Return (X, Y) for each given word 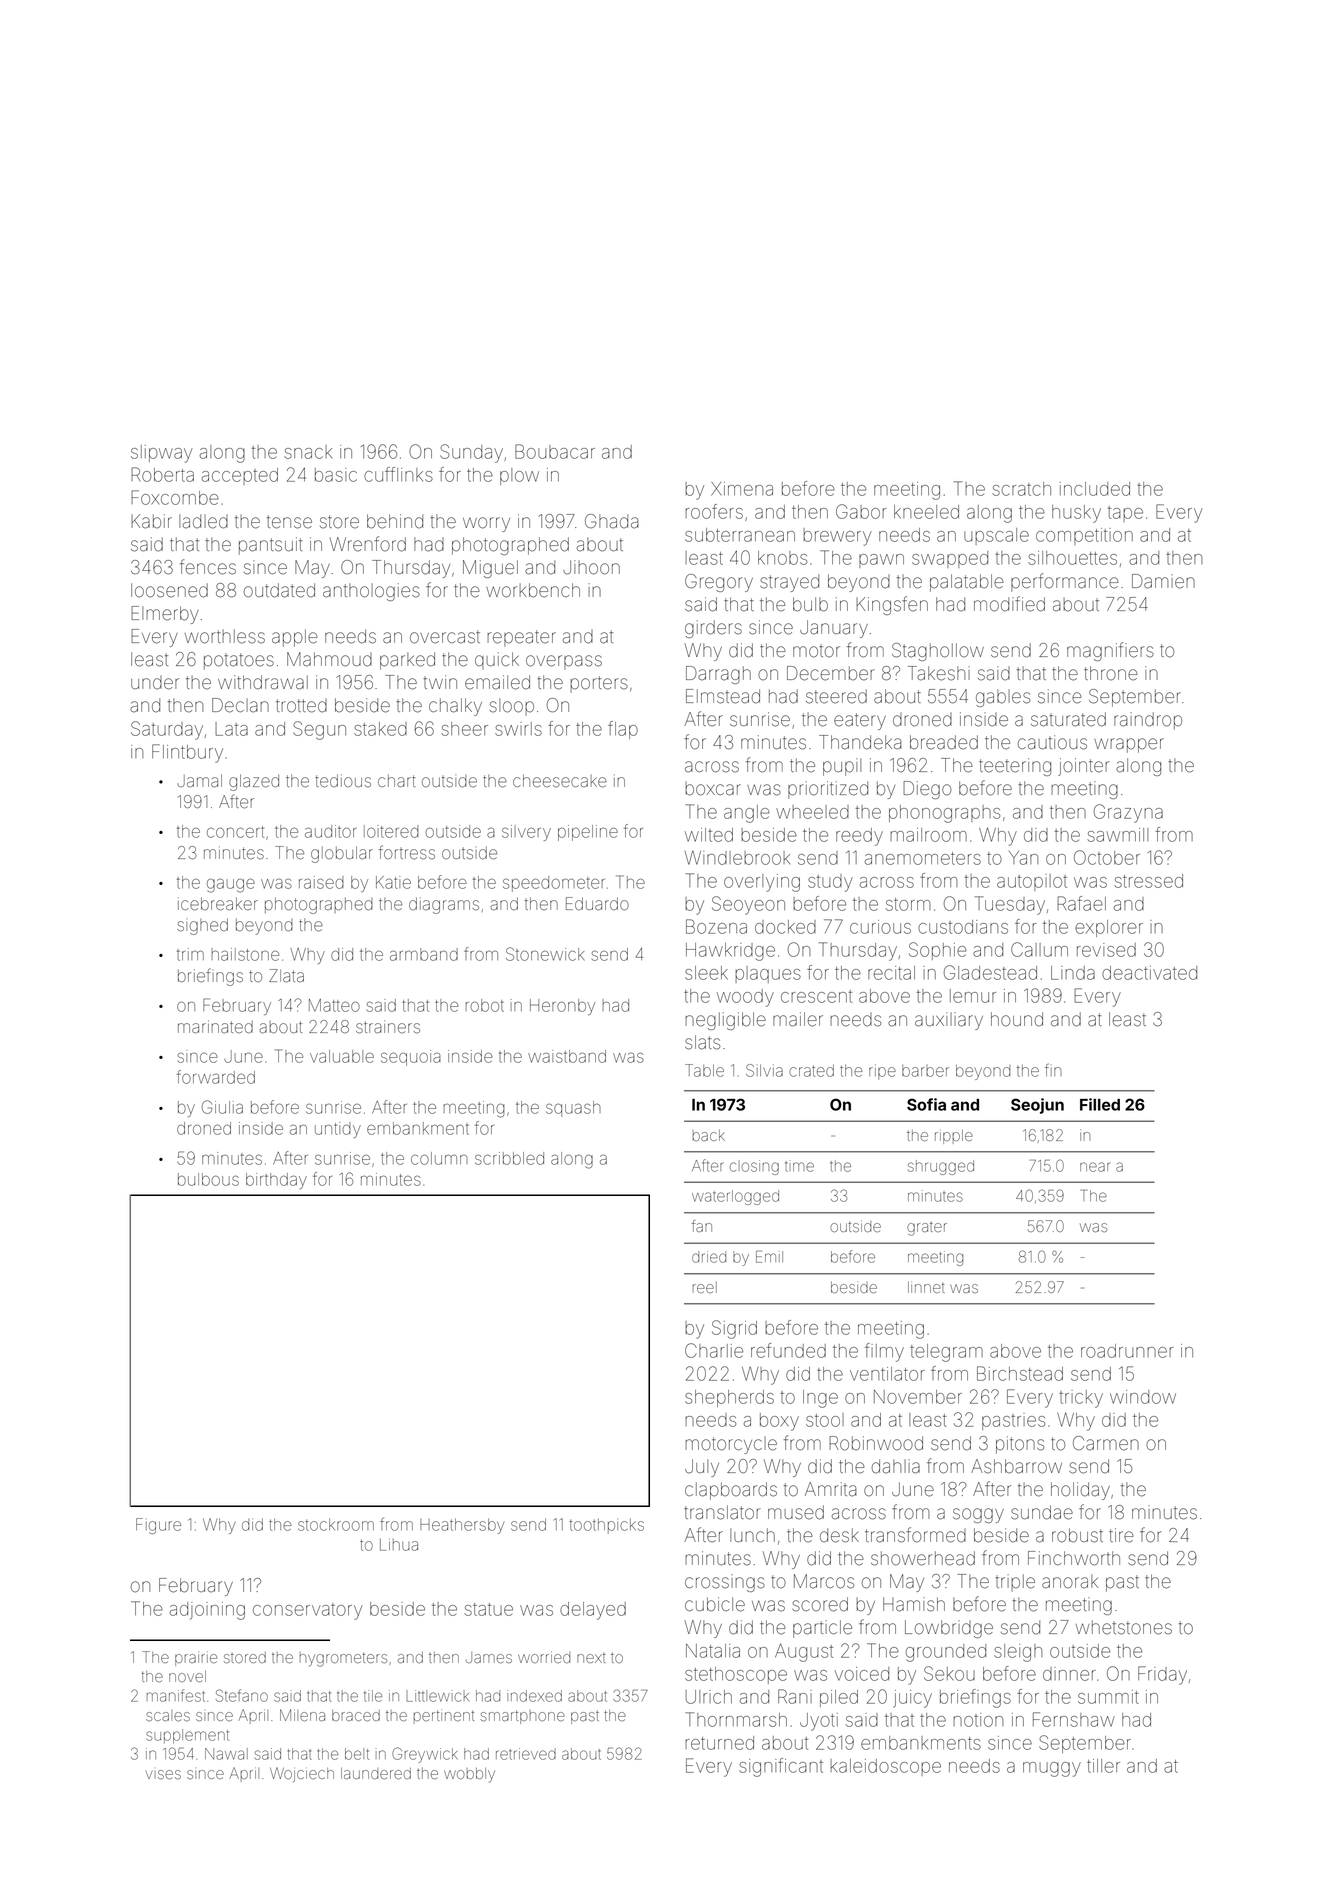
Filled (1100, 1104)
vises (163, 1774)
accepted (240, 476)
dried (709, 1257)
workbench (533, 590)
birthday (276, 1181)
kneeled (926, 512)
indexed (534, 1696)
